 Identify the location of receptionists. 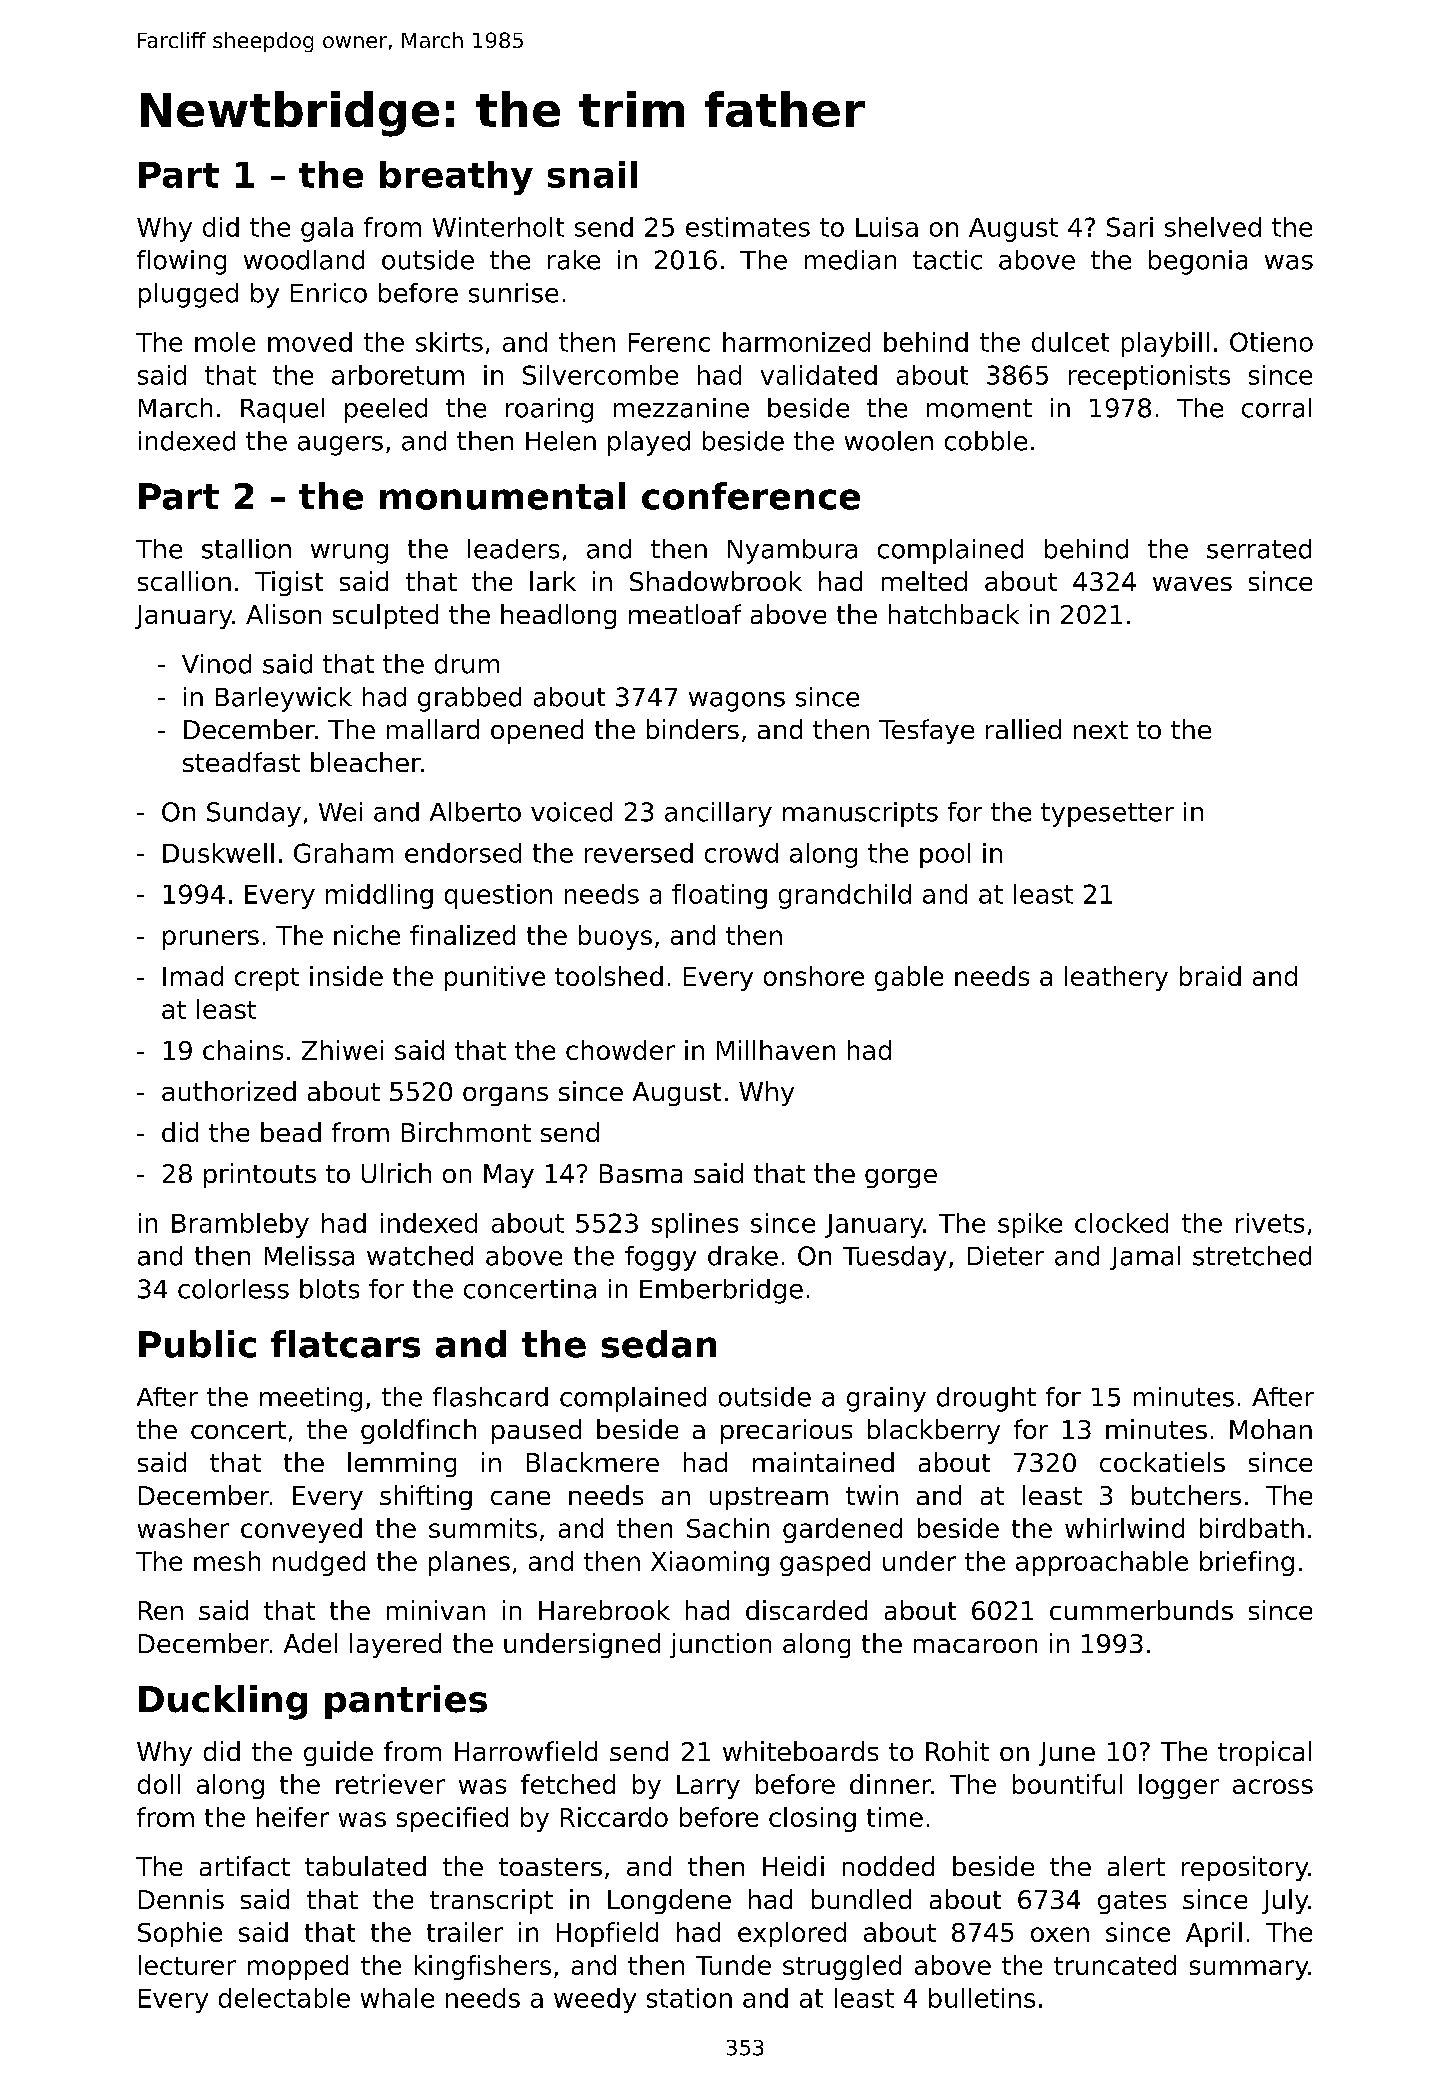
(1149, 377).
